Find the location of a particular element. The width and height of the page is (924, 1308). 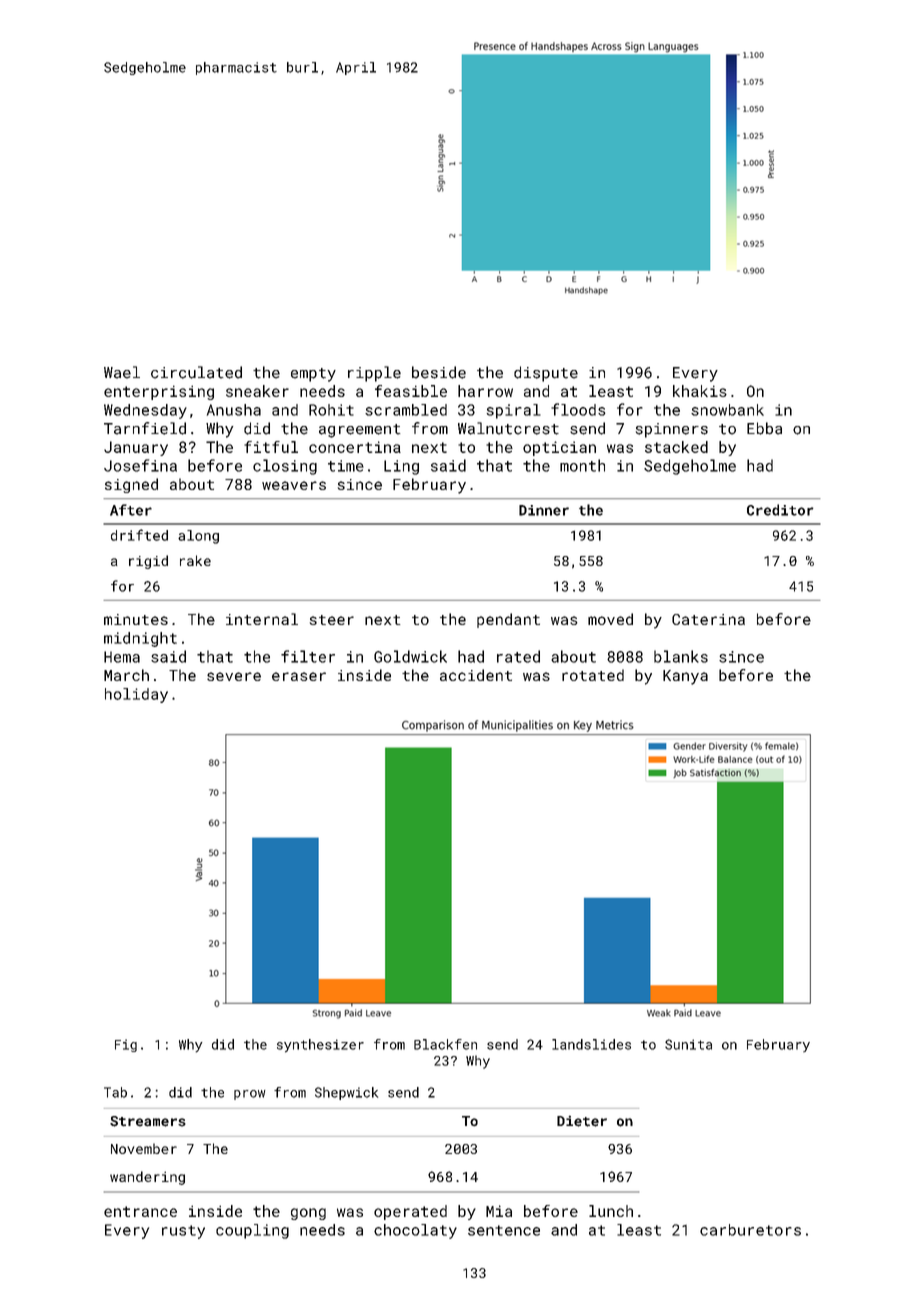

landslides is located at coordinates (591, 1044).
